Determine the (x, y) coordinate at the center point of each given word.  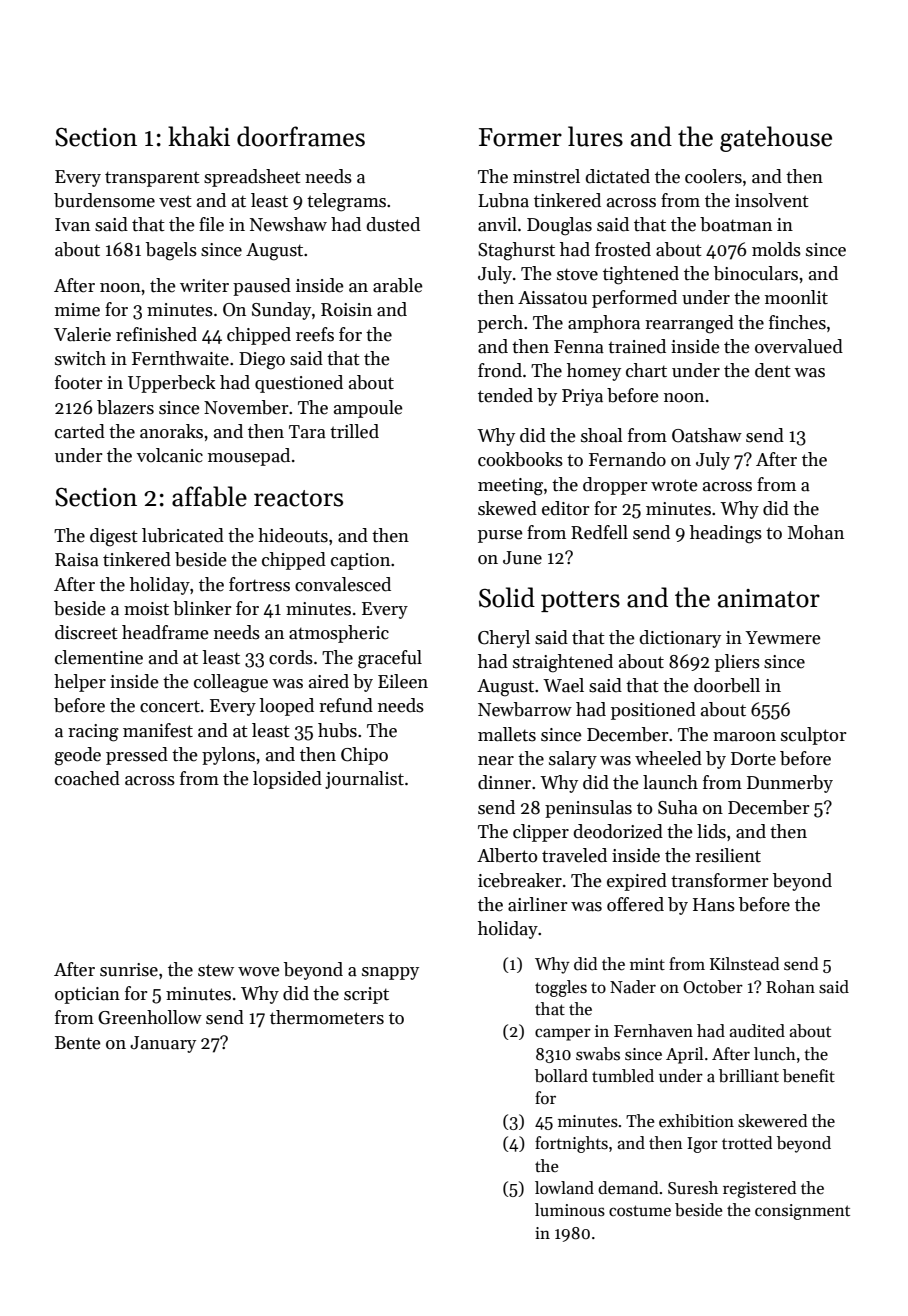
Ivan (72, 225)
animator (769, 598)
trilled (354, 431)
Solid (507, 597)
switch (80, 358)
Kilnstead (744, 964)
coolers (713, 176)
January (163, 1044)
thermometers (327, 1017)
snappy (390, 973)
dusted (393, 224)
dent (773, 370)
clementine (99, 657)
